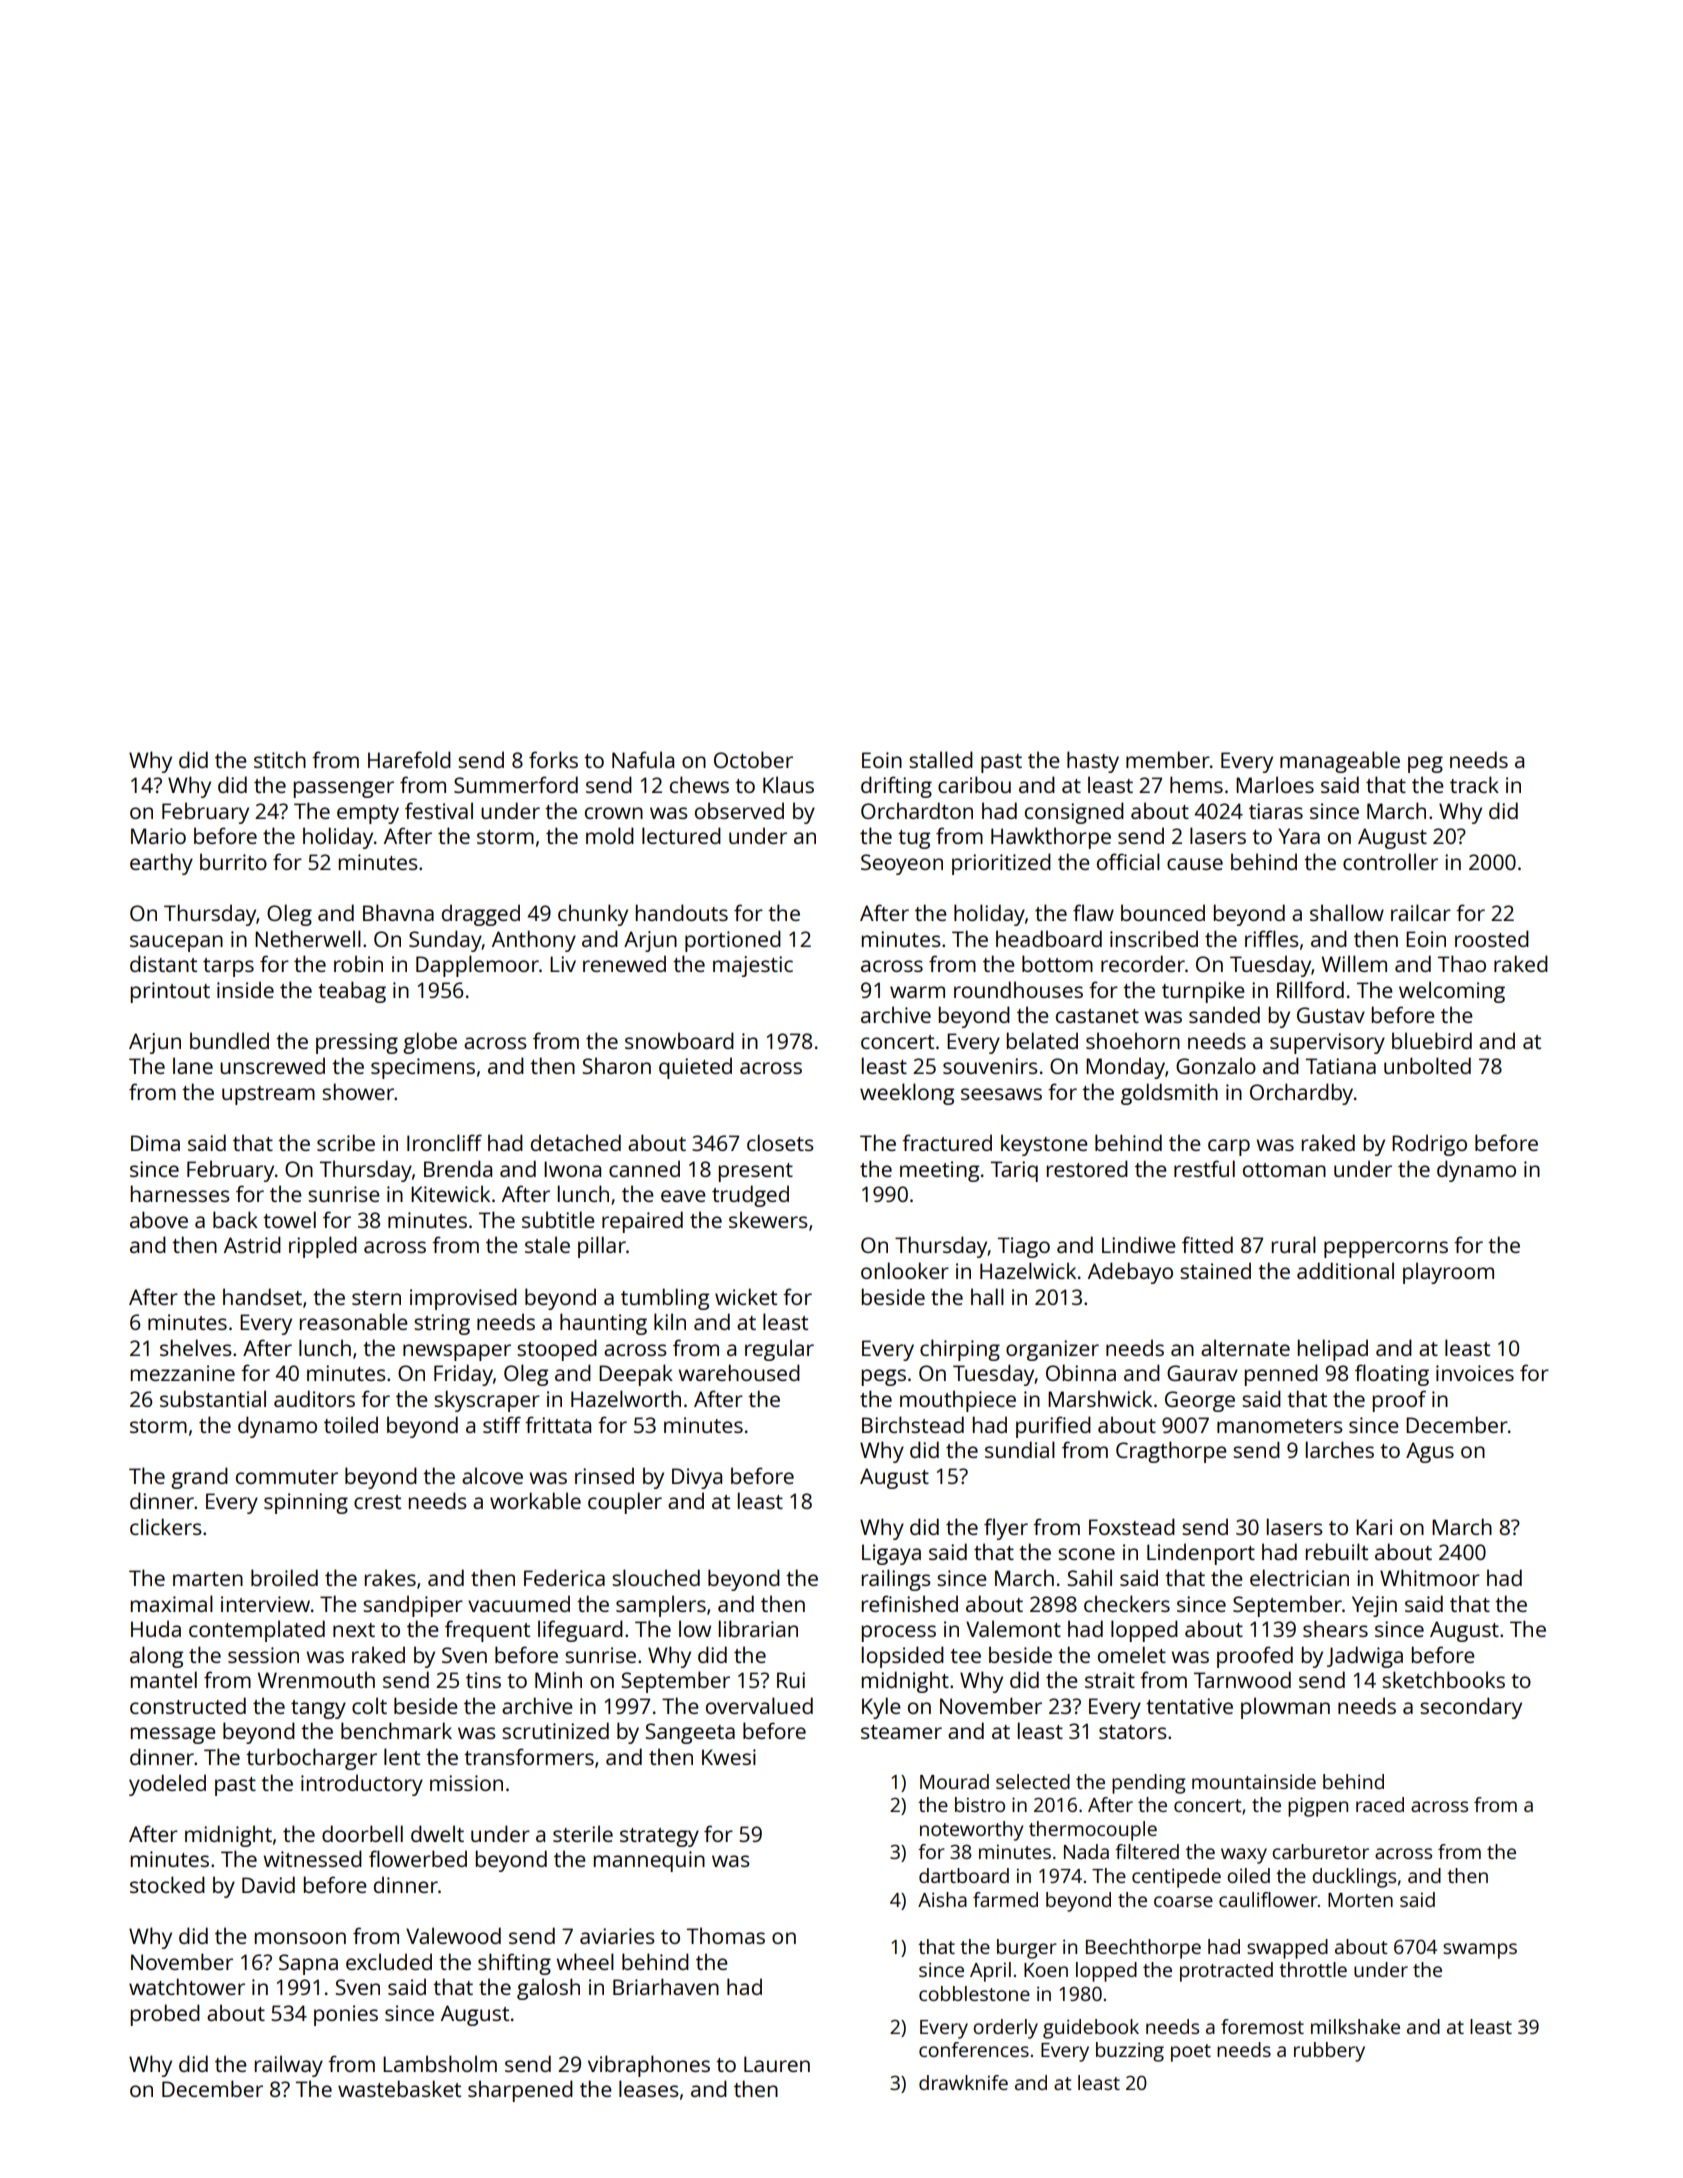 Image resolution: width=1683 pixels, height=2178 pixels. I want to click on quieted, so click(695, 1068).
